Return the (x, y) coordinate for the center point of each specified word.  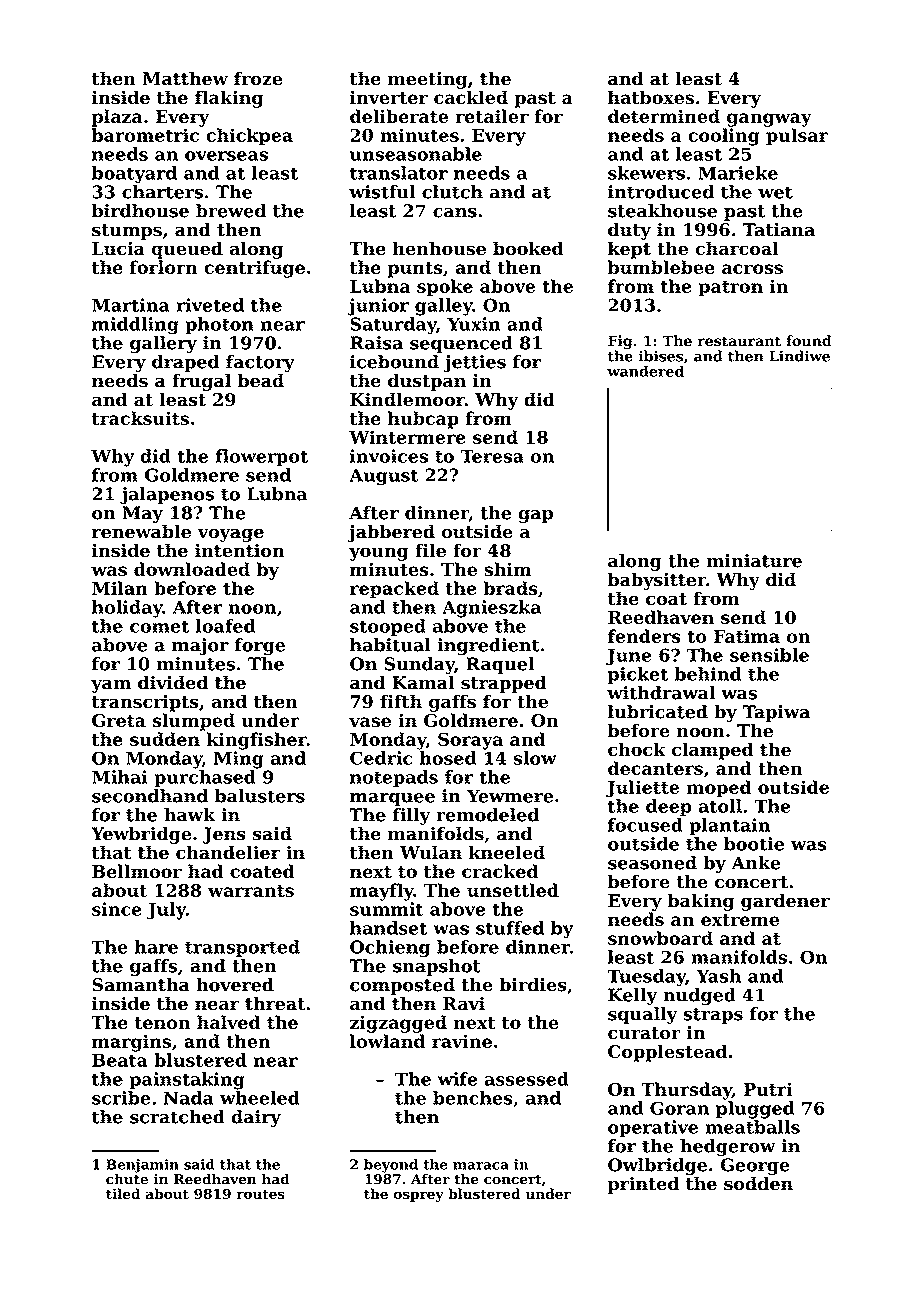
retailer (492, 116)
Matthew (185, 78)
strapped (503, 684)
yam (111, 686)
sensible (769, 655)
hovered (235, 984)
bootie (754, 844)
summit (387, 909)
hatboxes (651, 97)
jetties (475, 363)
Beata (120, 1060)
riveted (210, 305)
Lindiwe (799, 356)
